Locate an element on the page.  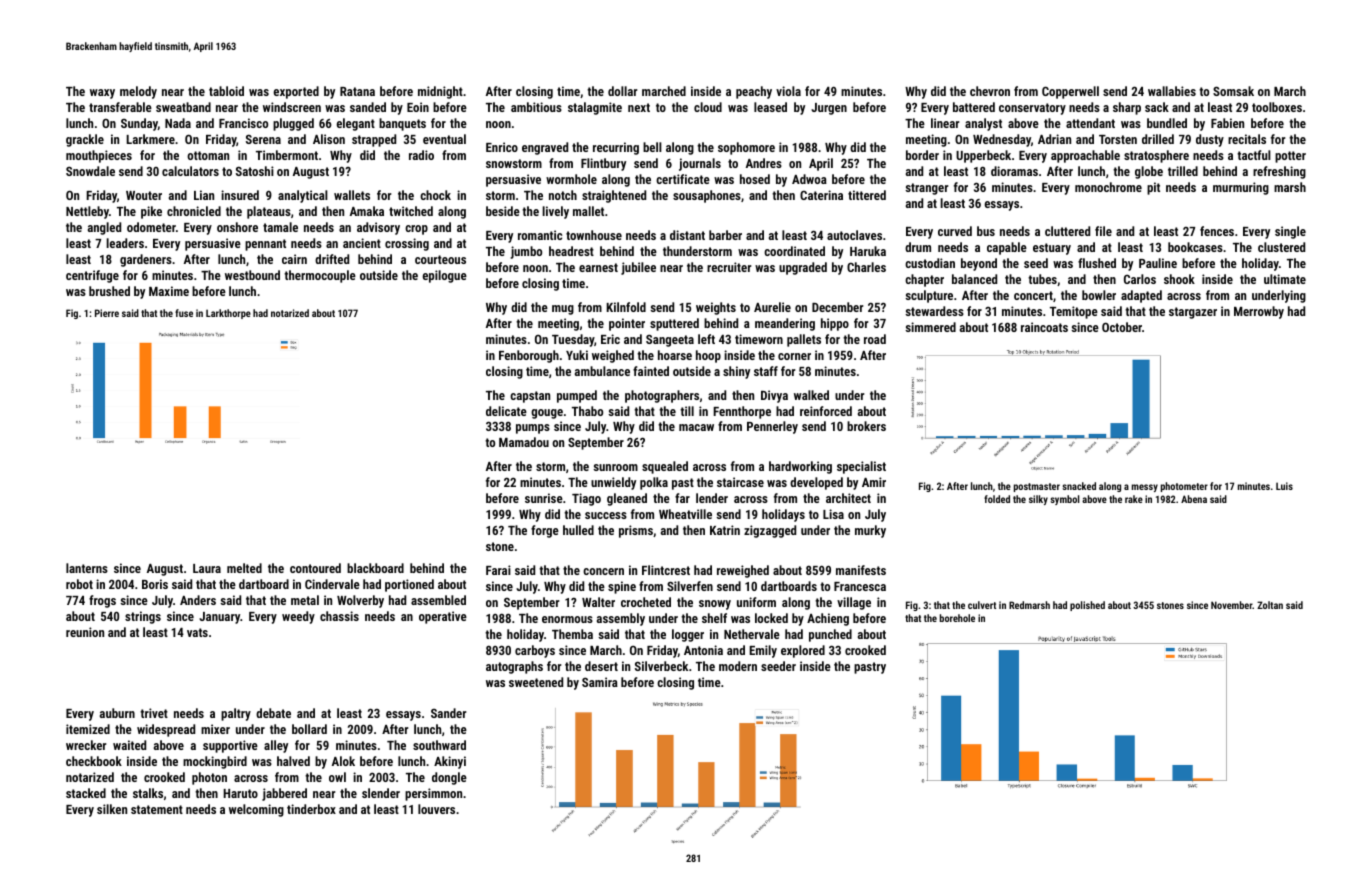
Wolverby is located at coordinates (360, 601).
